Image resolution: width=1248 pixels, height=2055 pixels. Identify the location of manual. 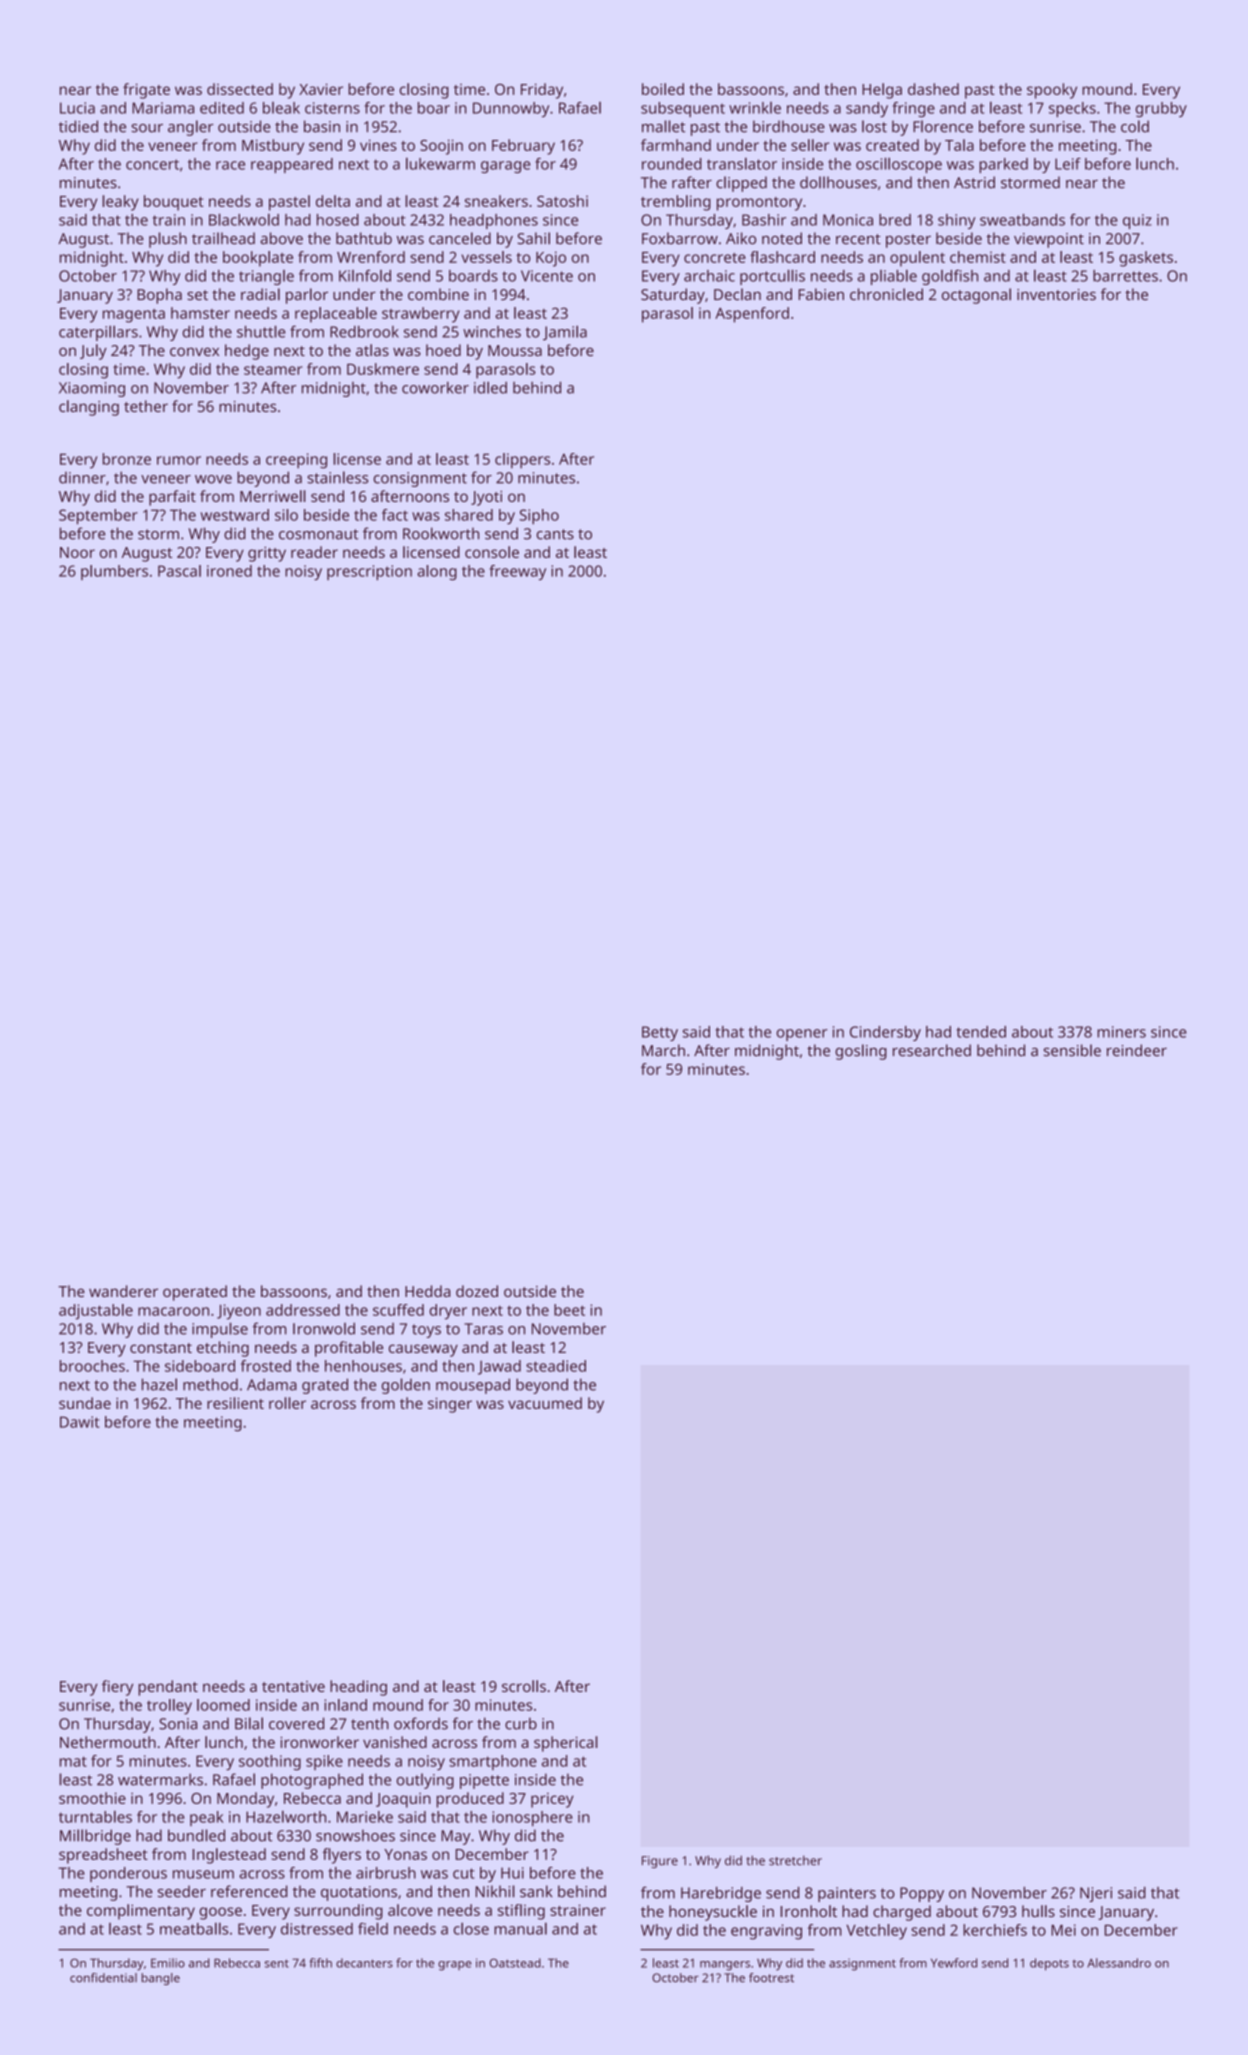
(520, 1929).
